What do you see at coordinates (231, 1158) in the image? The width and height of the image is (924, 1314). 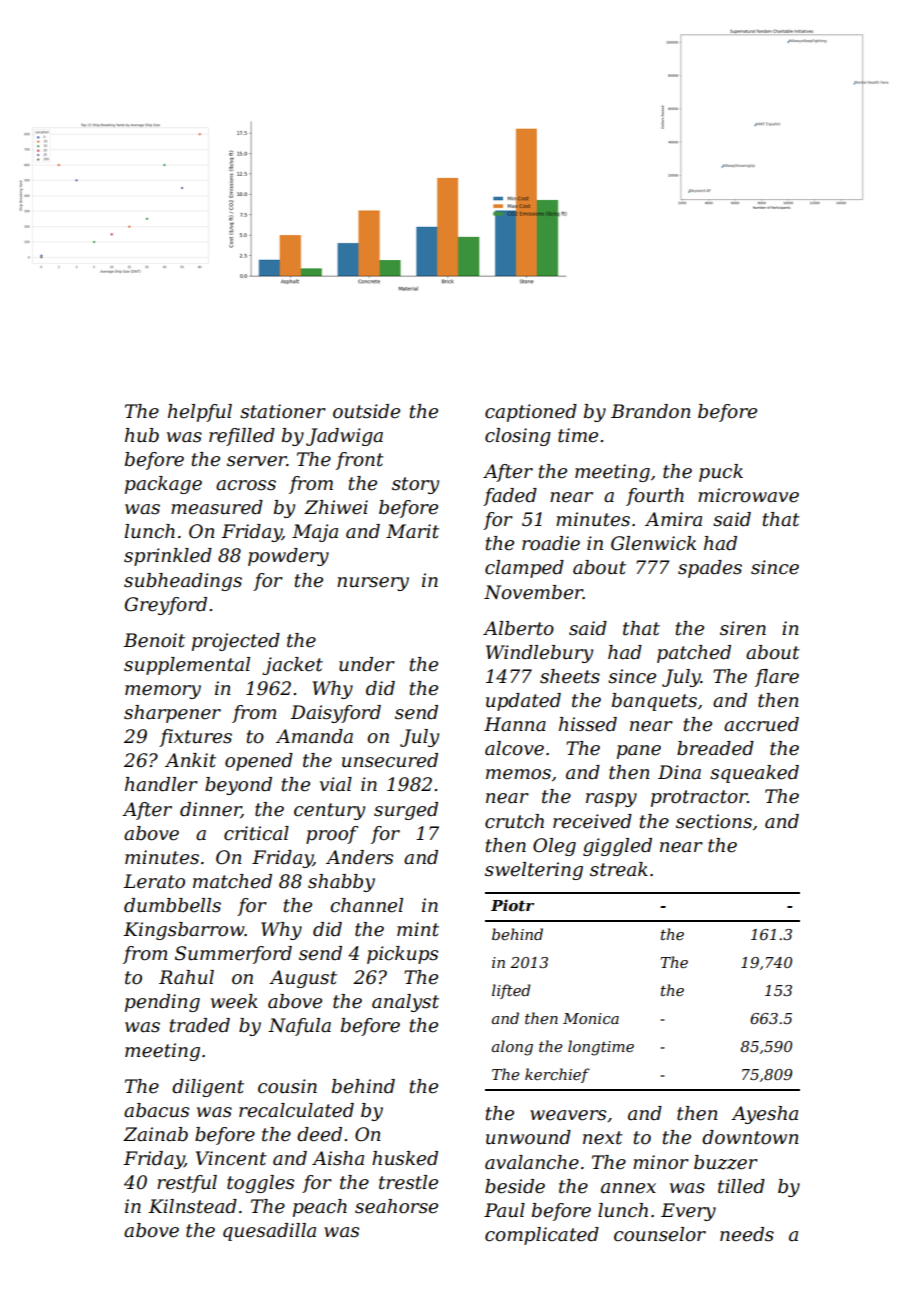 I see `Vincent` at bounding box center [231, 1158].
